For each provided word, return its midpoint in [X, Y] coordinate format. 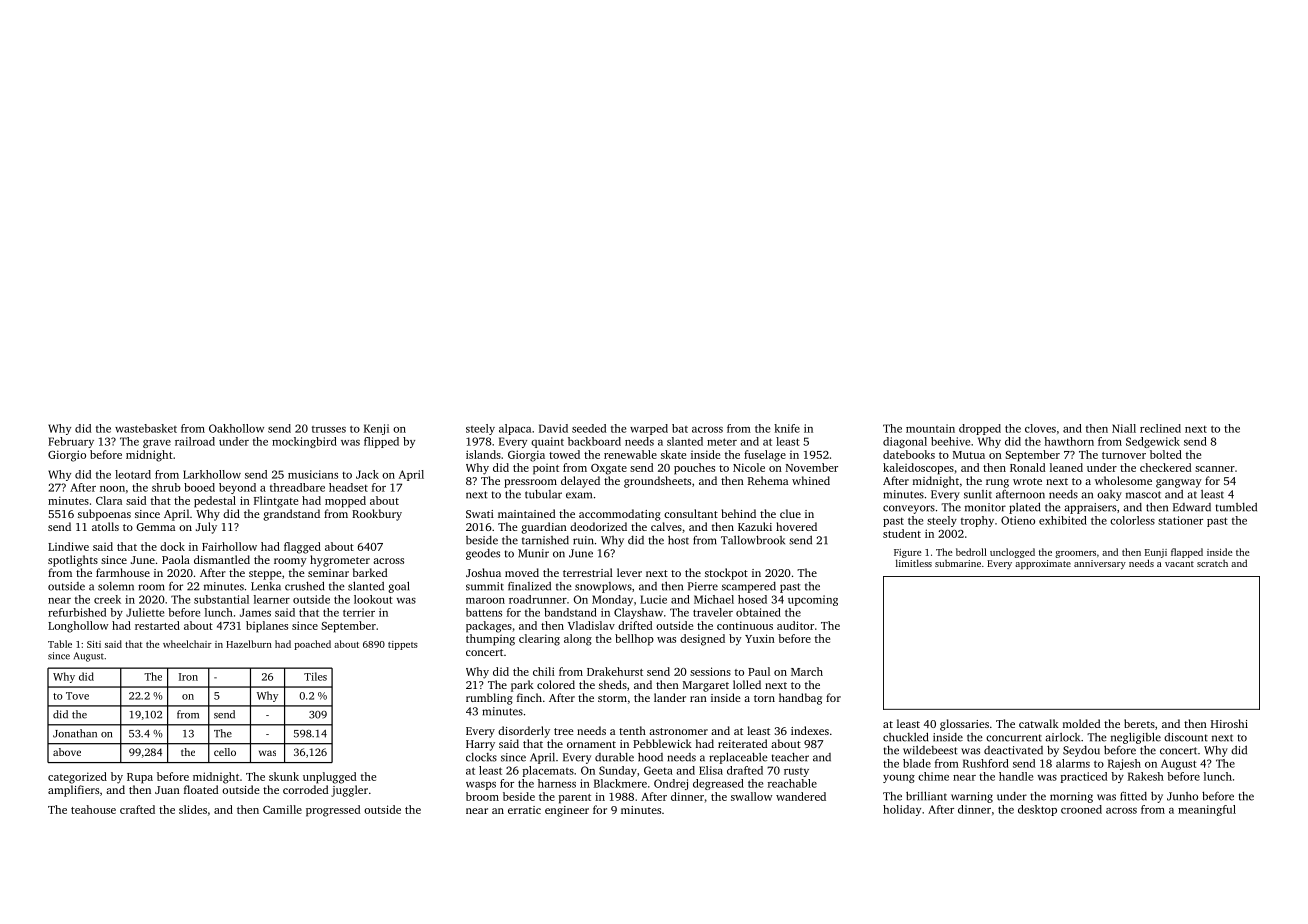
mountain [930, 428]
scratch [1212, 563]
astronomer [678, 731]
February [71, 442]
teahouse [93, 809]
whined [811, 480]
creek [107, 599]
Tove [77, 696]
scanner [1215, 469]
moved [522, 572]
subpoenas [104, 515]
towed [564, 454]
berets [1139, 723]
